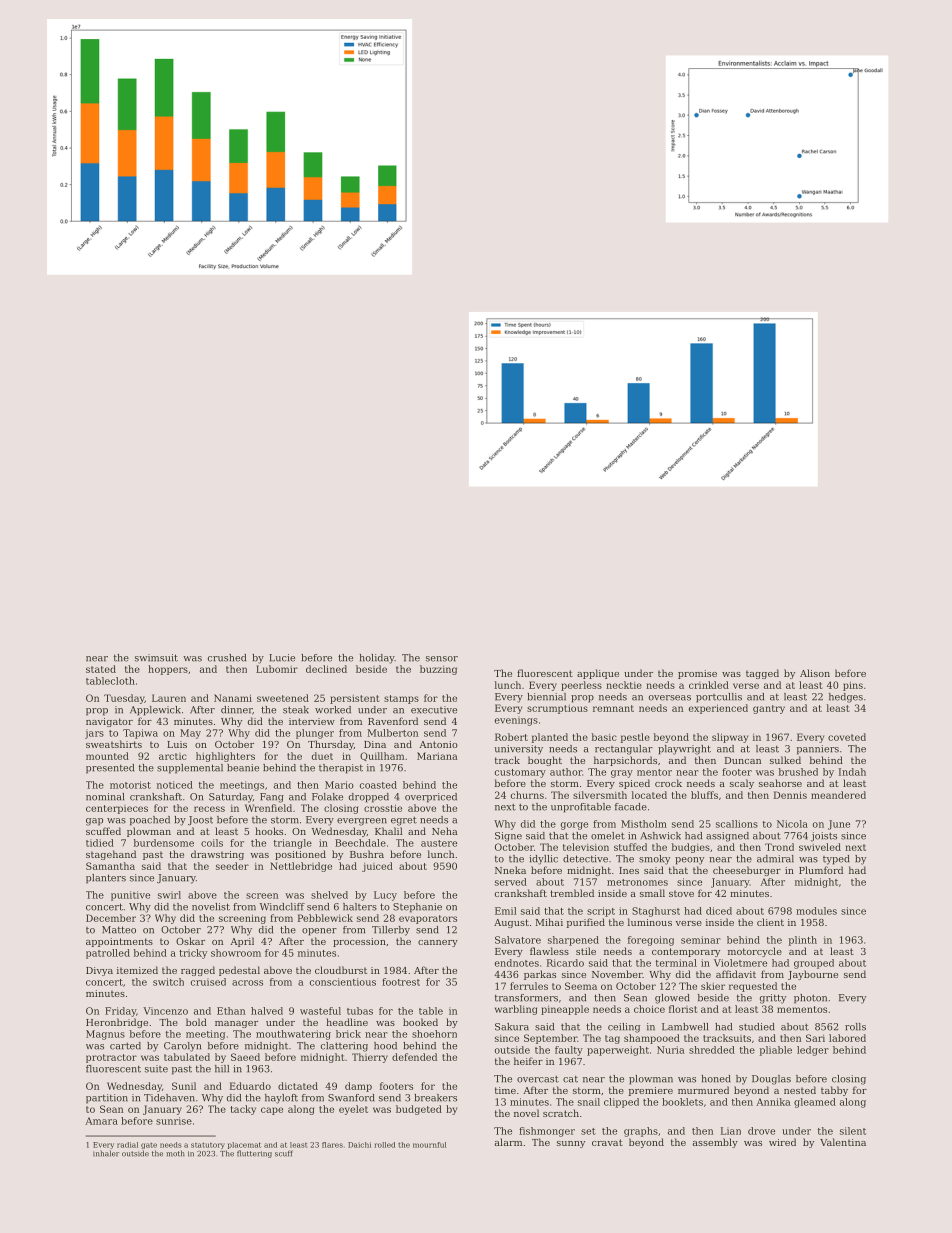  What do you see at coordinates (156, 1069) in the screenshot?
I see `suite` at bounding box center [156, 1069].
